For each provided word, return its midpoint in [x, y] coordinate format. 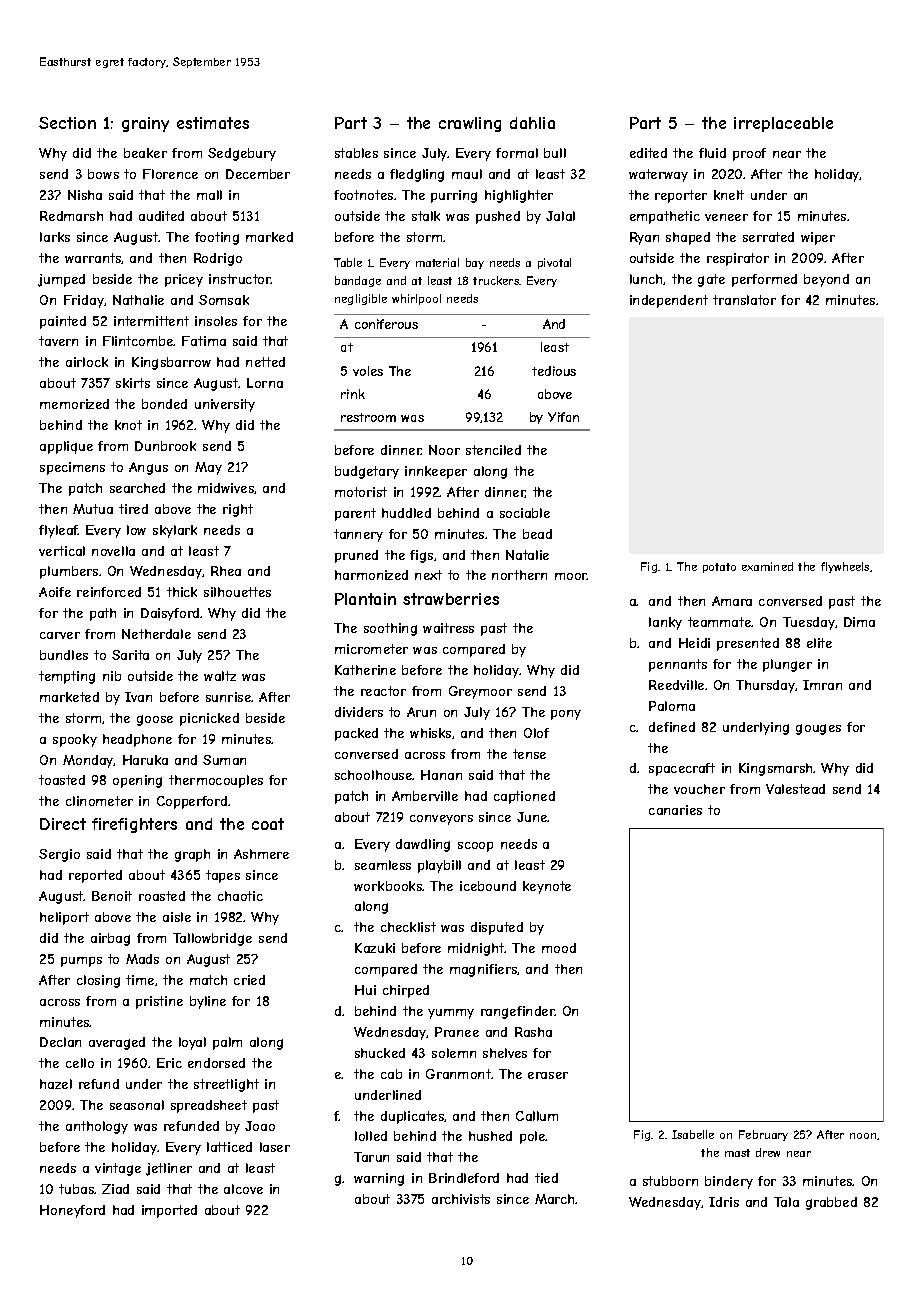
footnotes [363, 195]
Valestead [795, 789]
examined [767, 566]
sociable [525, 513]
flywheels [845, 567]
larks [55, 237]
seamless [383, 865]
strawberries [451, 599]
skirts [133, 383]
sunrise [229, 697]
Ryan [644, 238]
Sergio [59, 855]
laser [275, 1147]
